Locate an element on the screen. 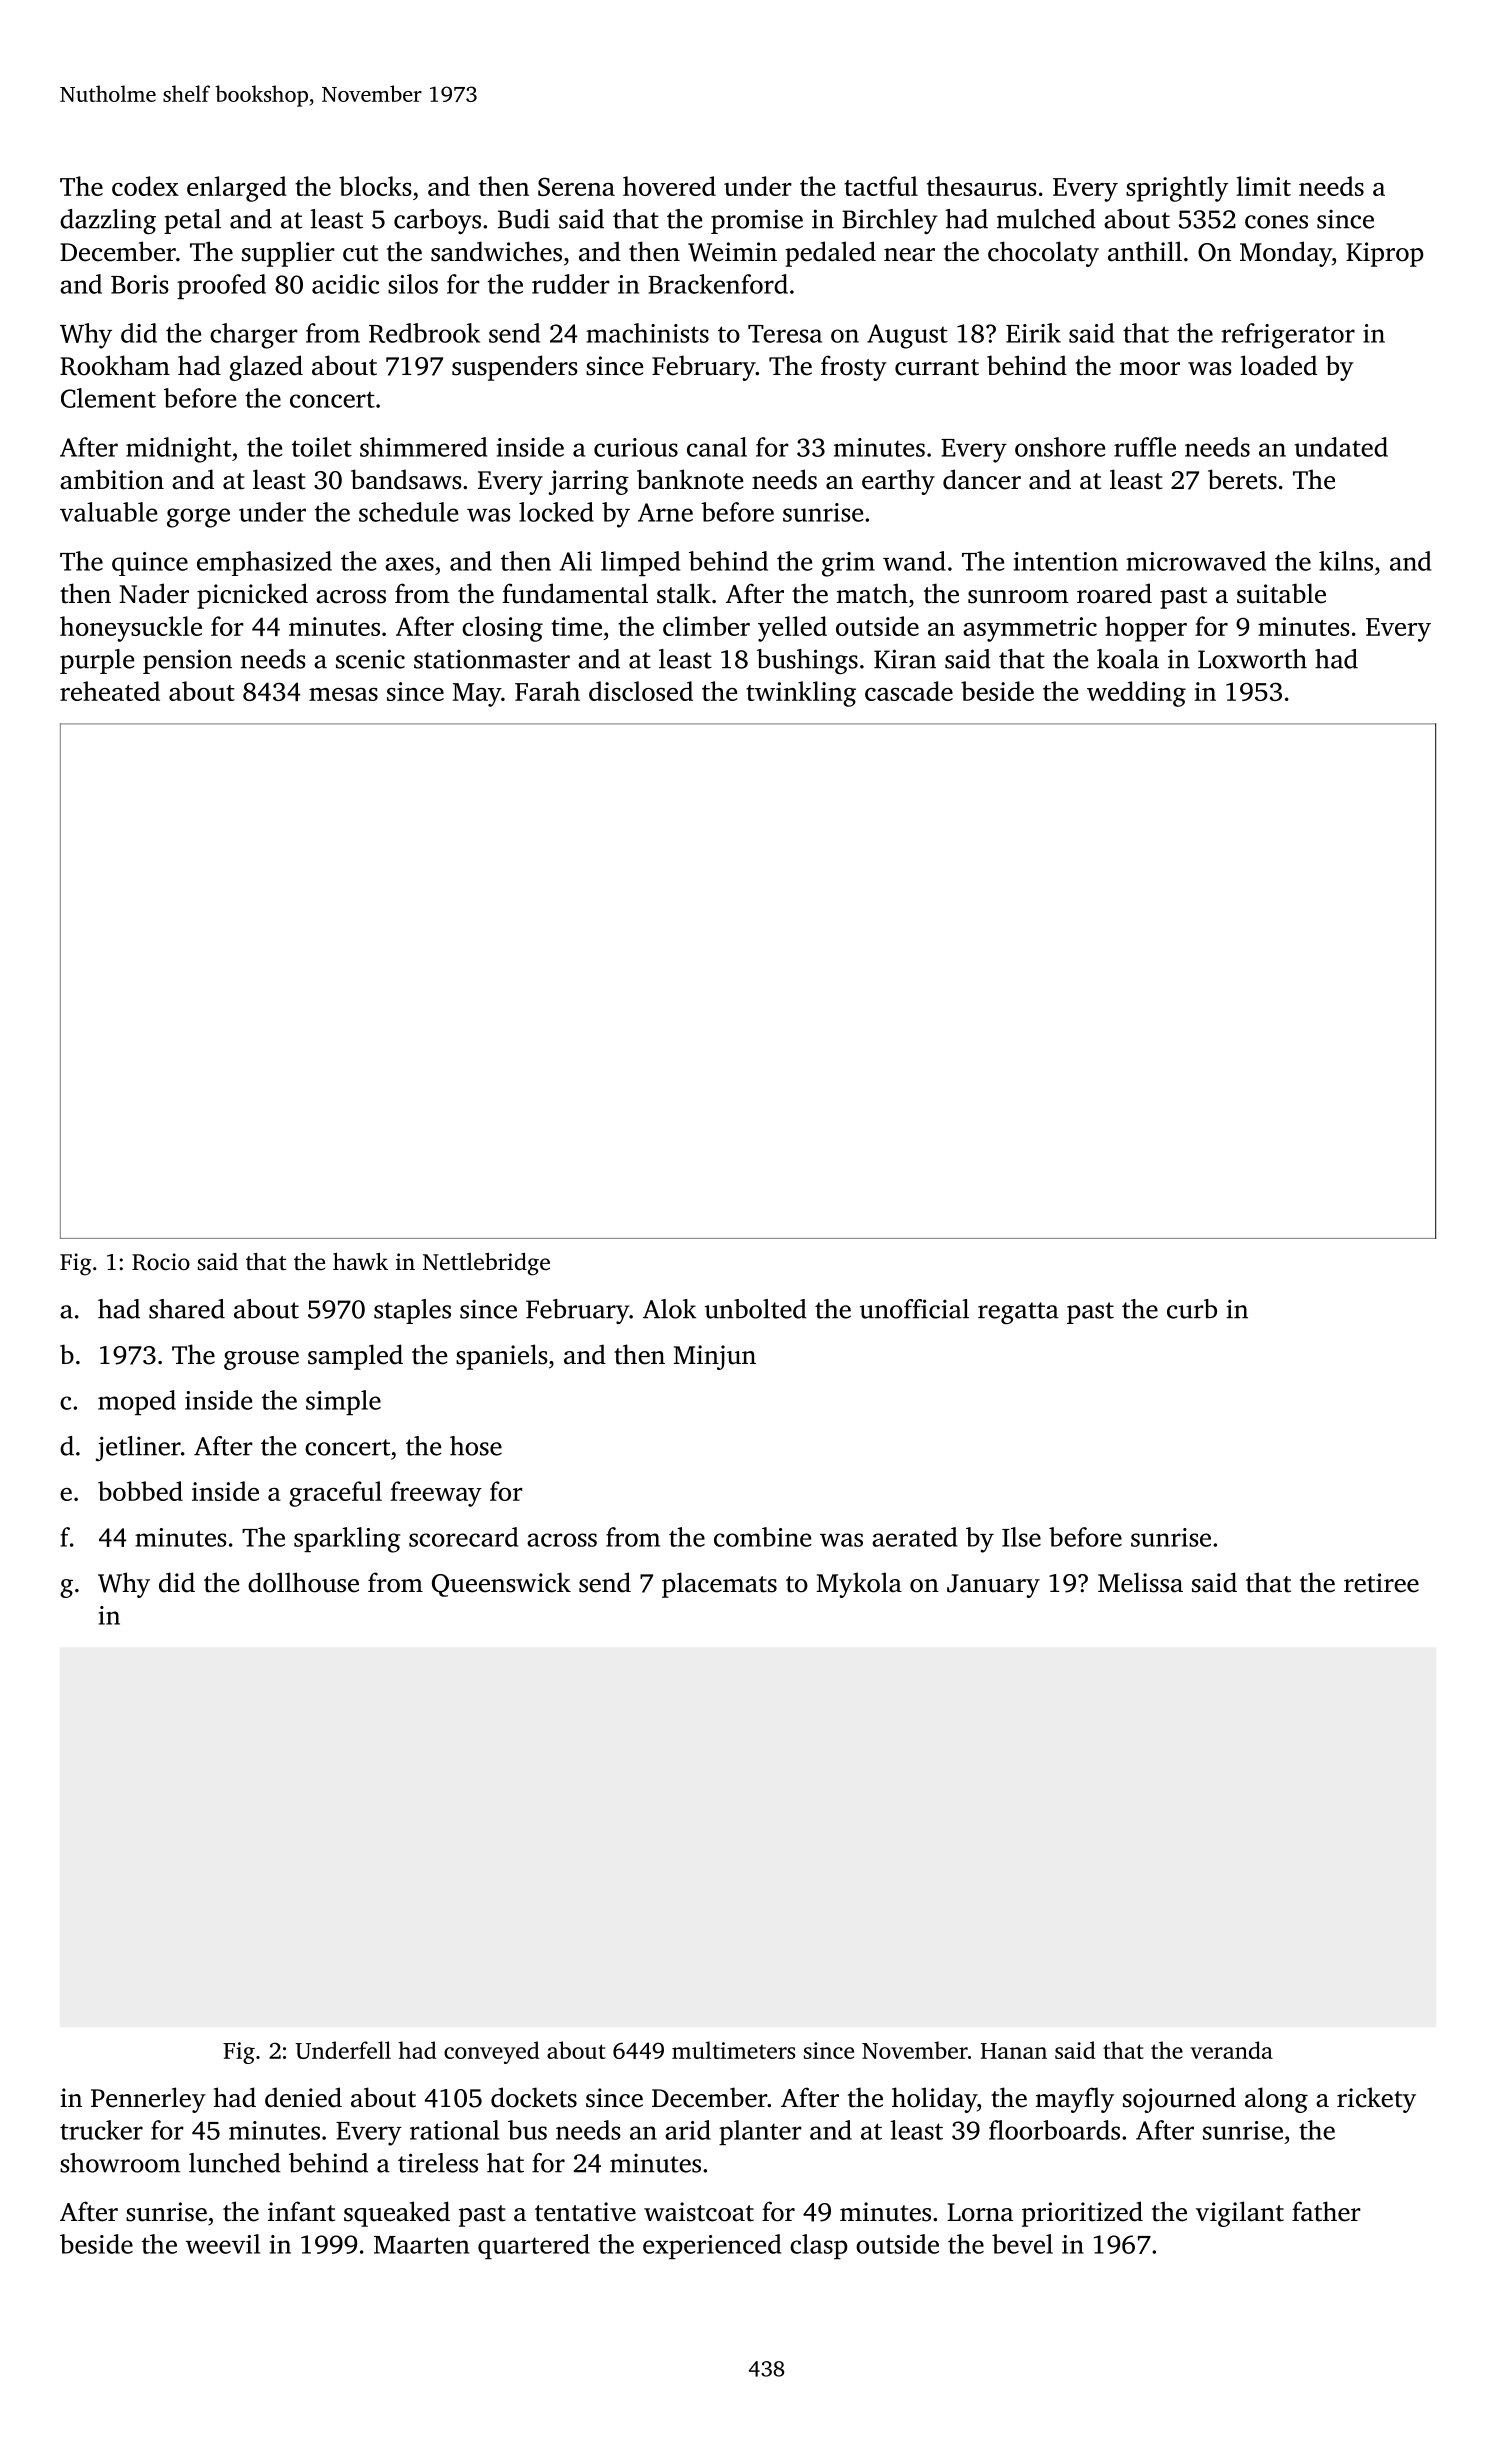 The height and width of the screenshot is (2464, 1496). regatta is located at coordinates (1018, 1313).
